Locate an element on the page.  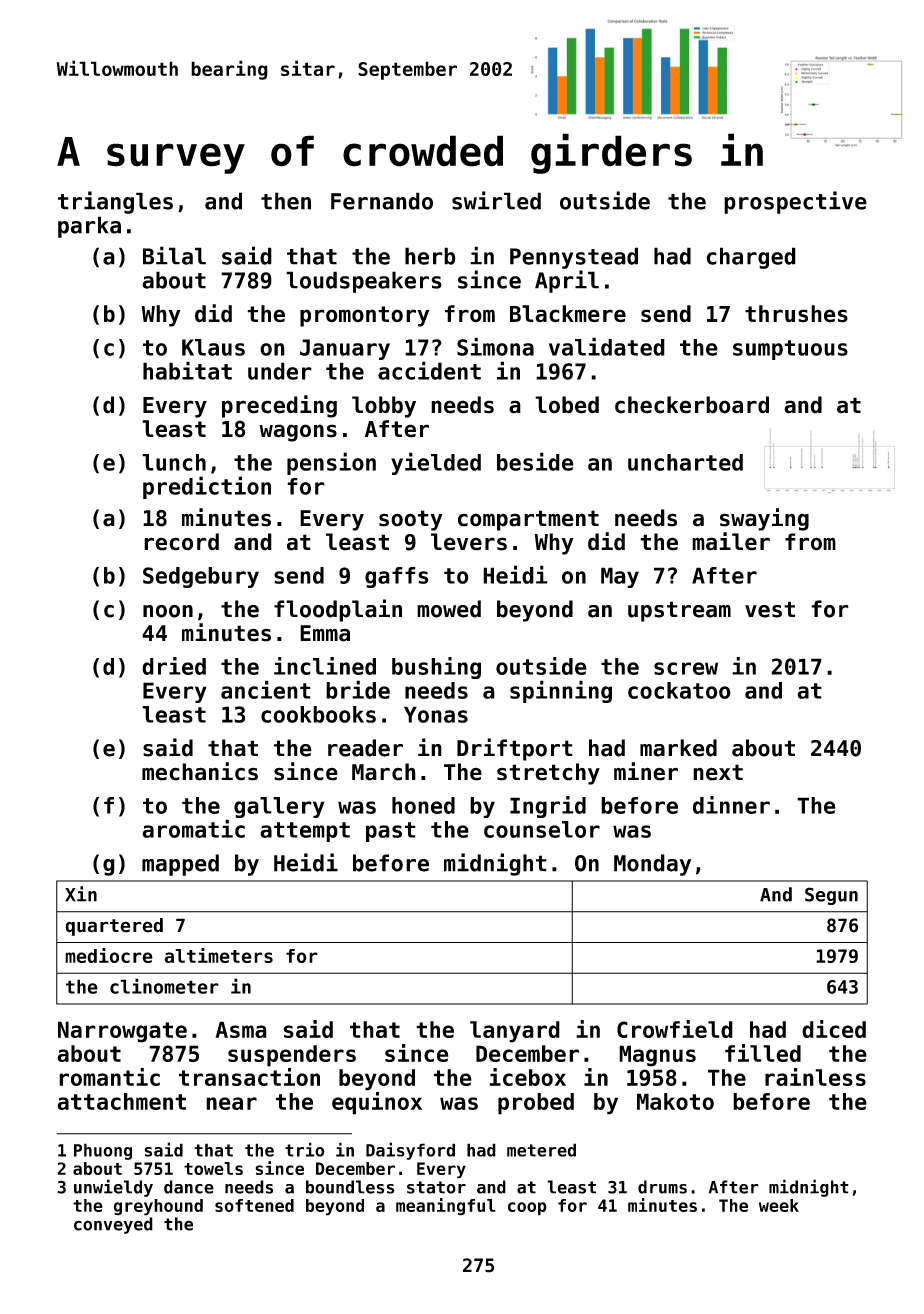
vest is located at coordinates (770, 609).
